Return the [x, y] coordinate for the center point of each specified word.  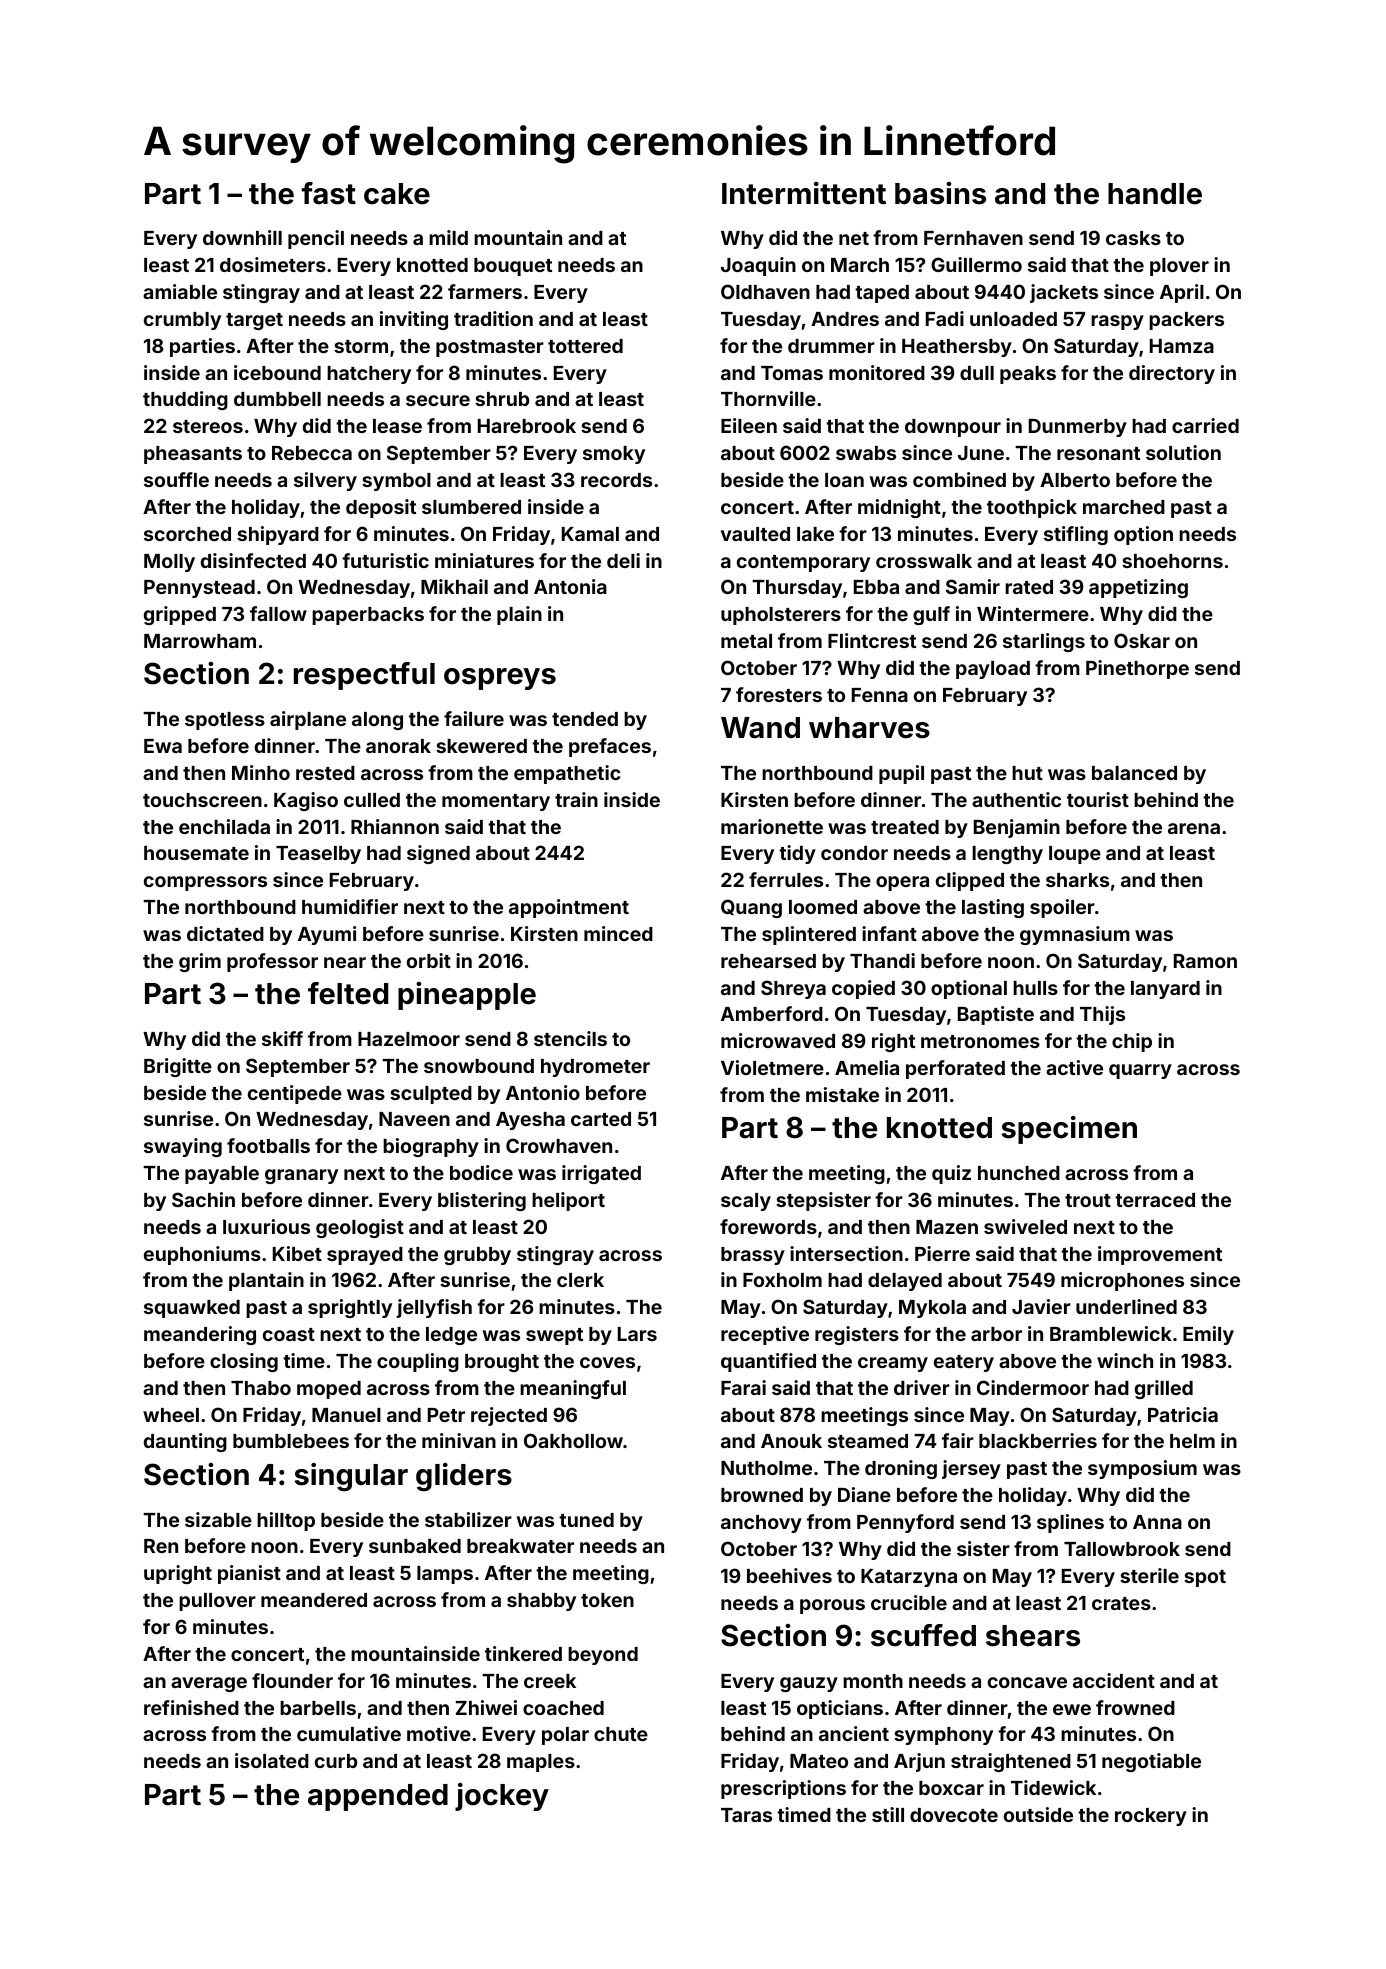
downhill [242, 237]
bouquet [513, 267]
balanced [1134, 773]
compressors [205, 883]
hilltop [286, 1521]
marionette [772, 826]
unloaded [1013, 319]
